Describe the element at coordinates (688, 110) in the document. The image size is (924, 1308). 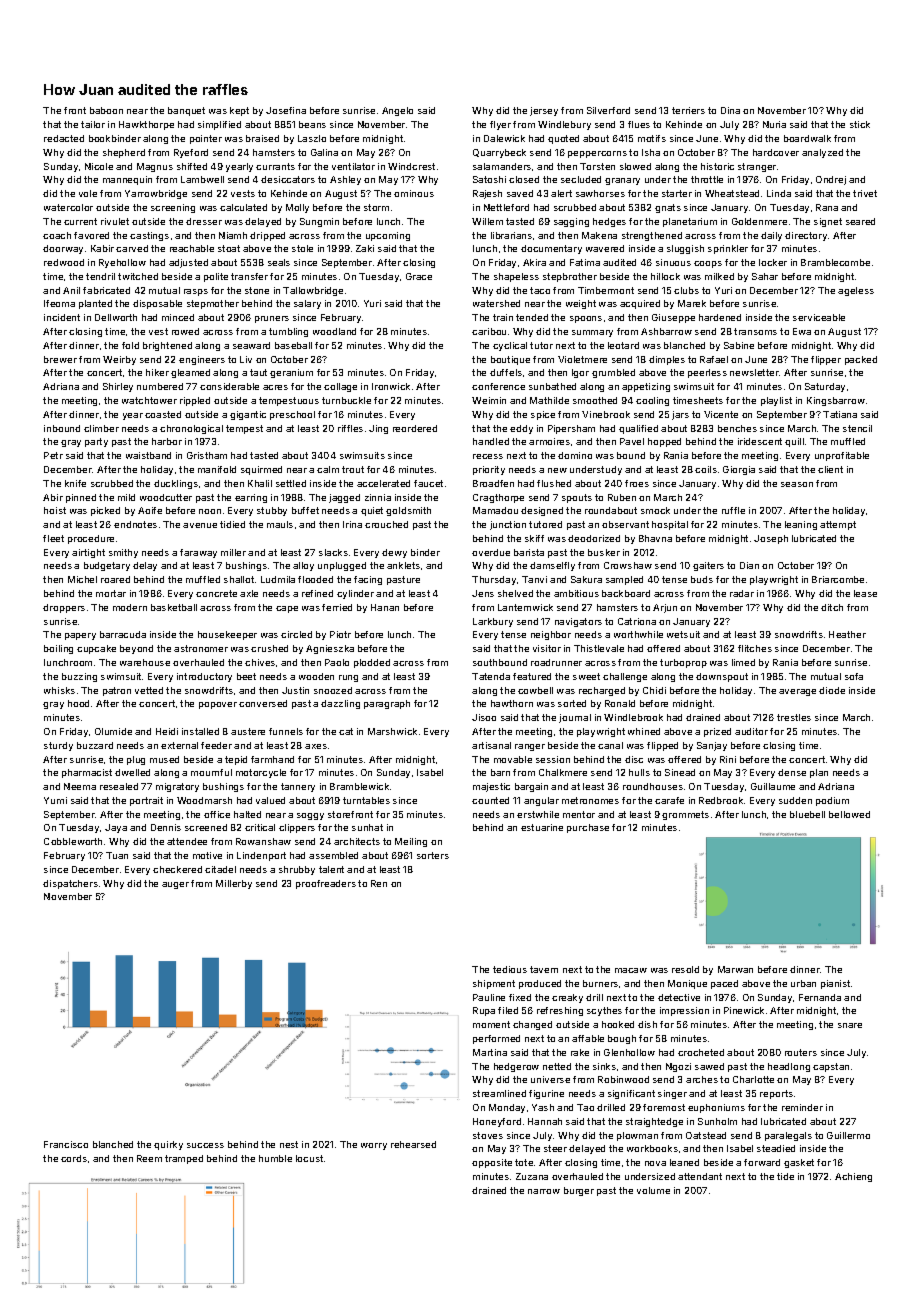
I see `terriers` at that location.
